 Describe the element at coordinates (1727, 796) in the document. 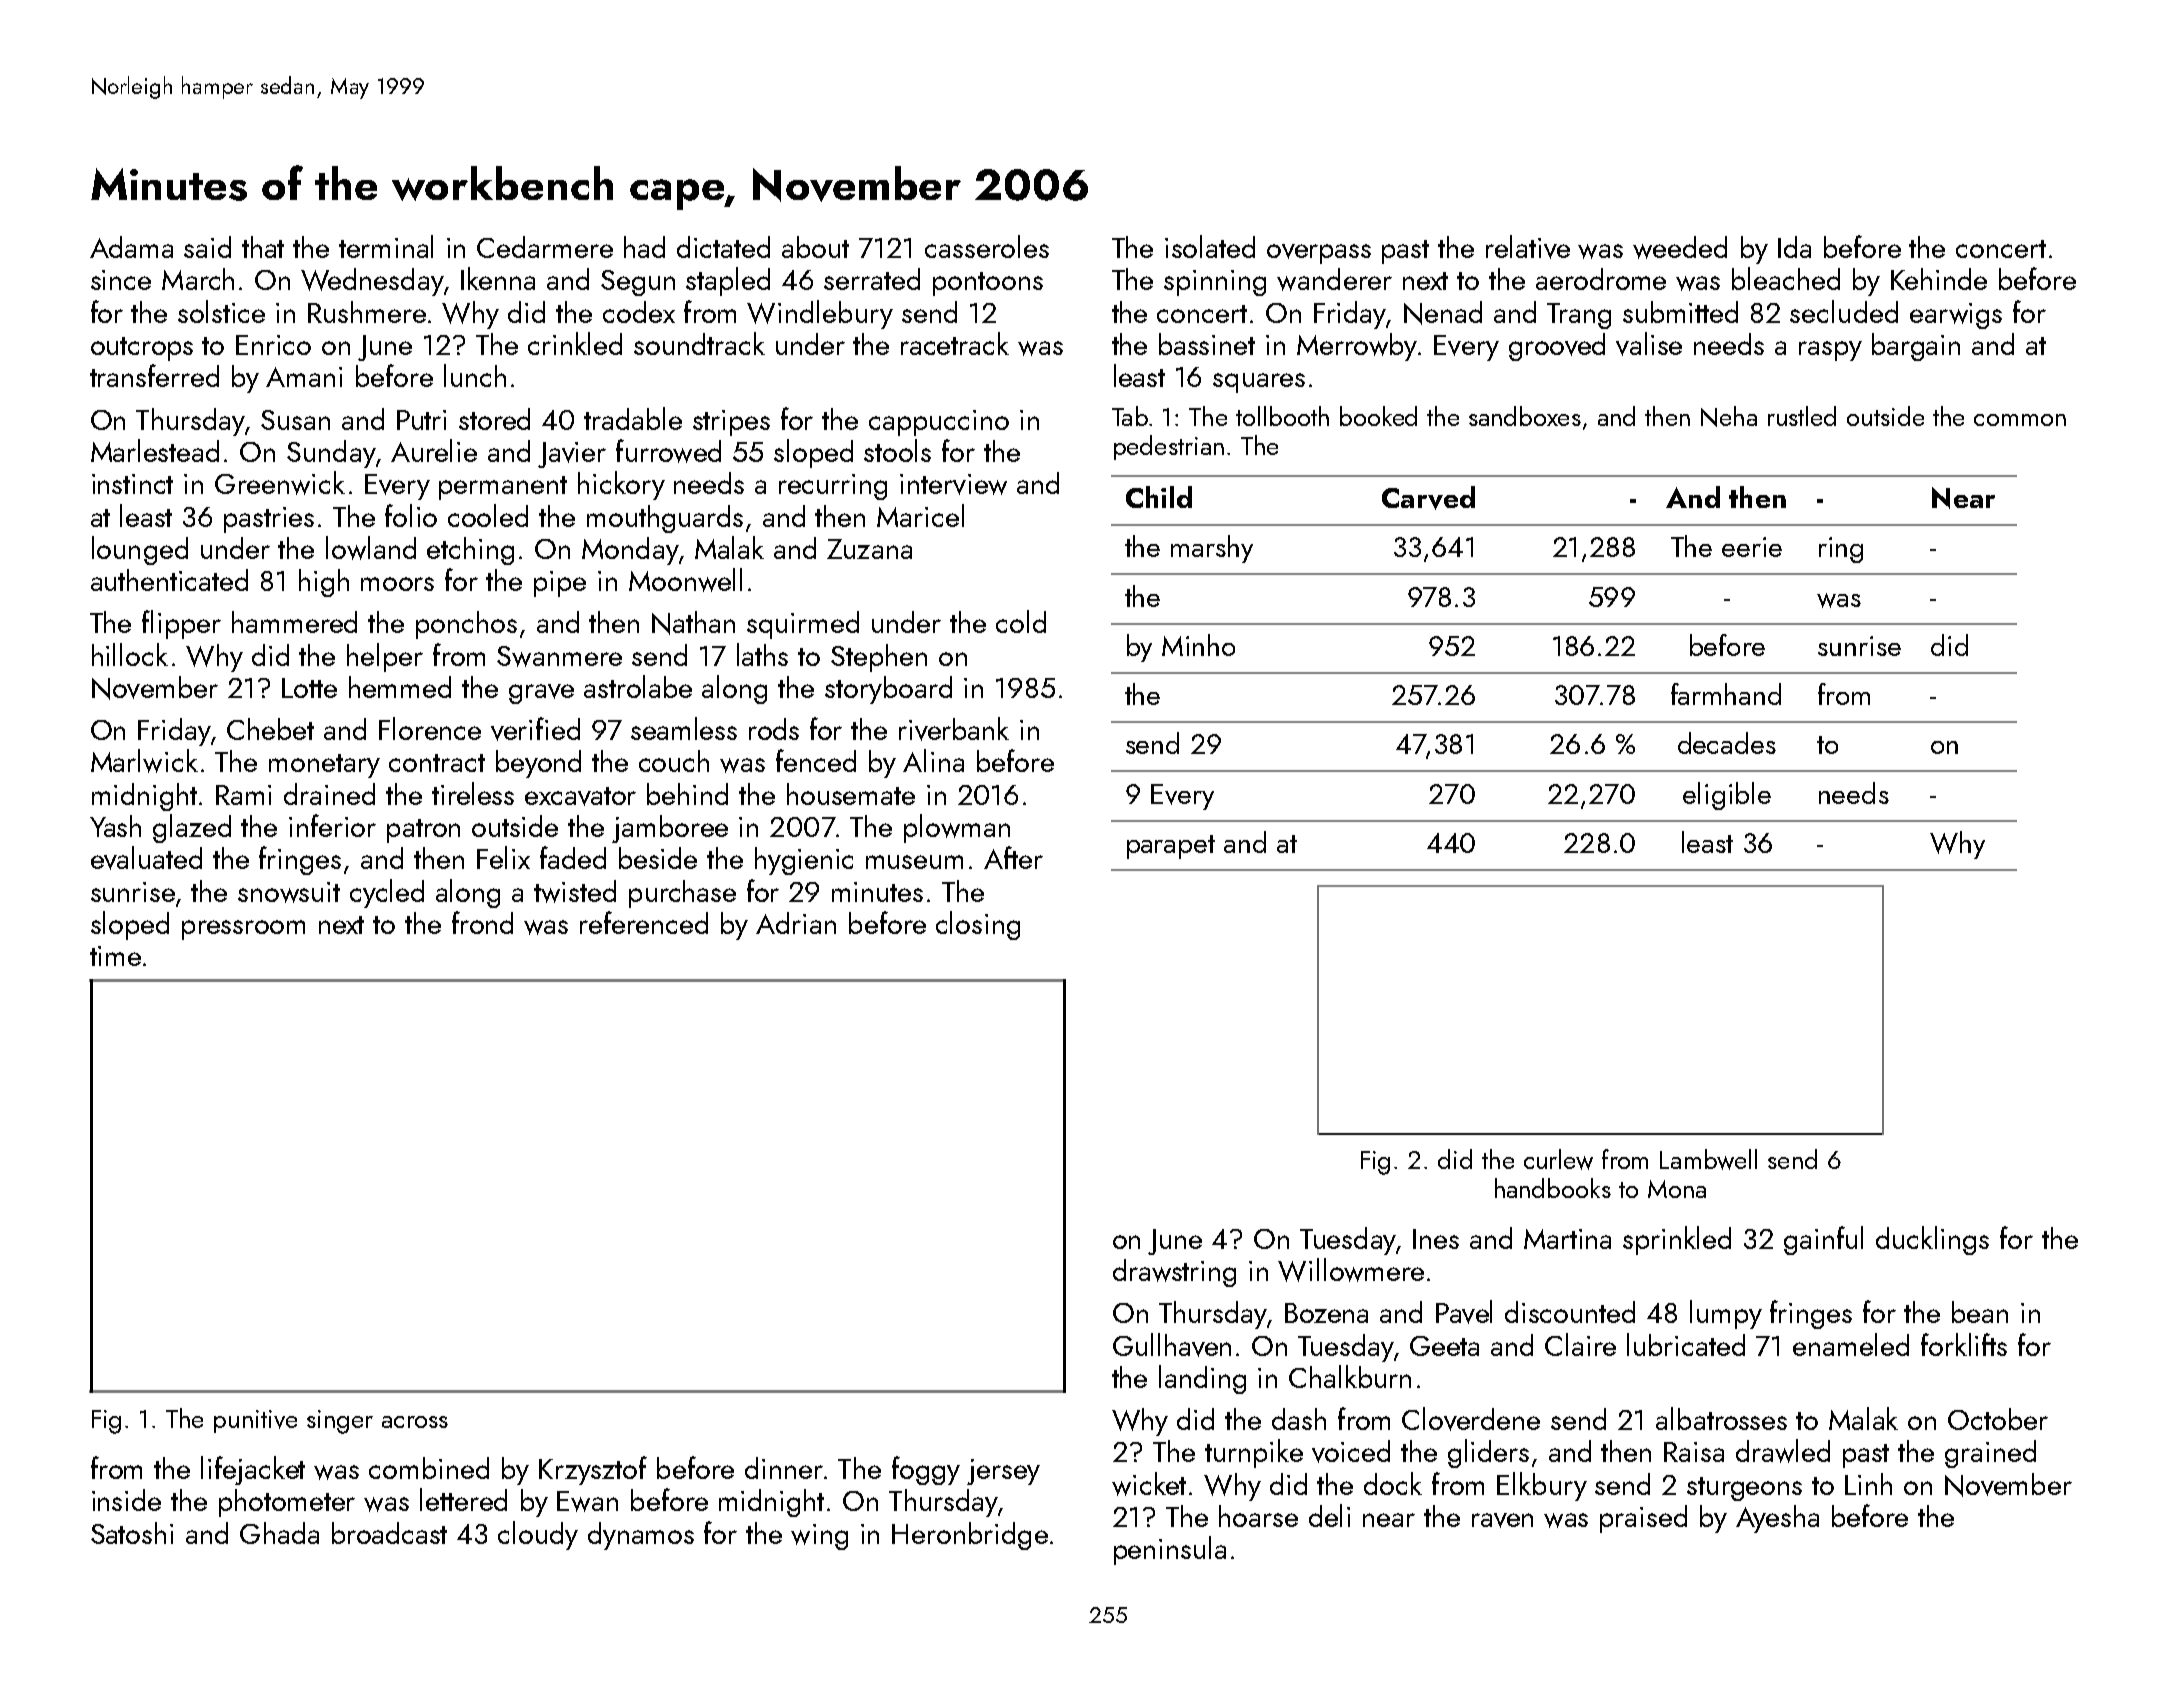

I see `eligible` at that location.
